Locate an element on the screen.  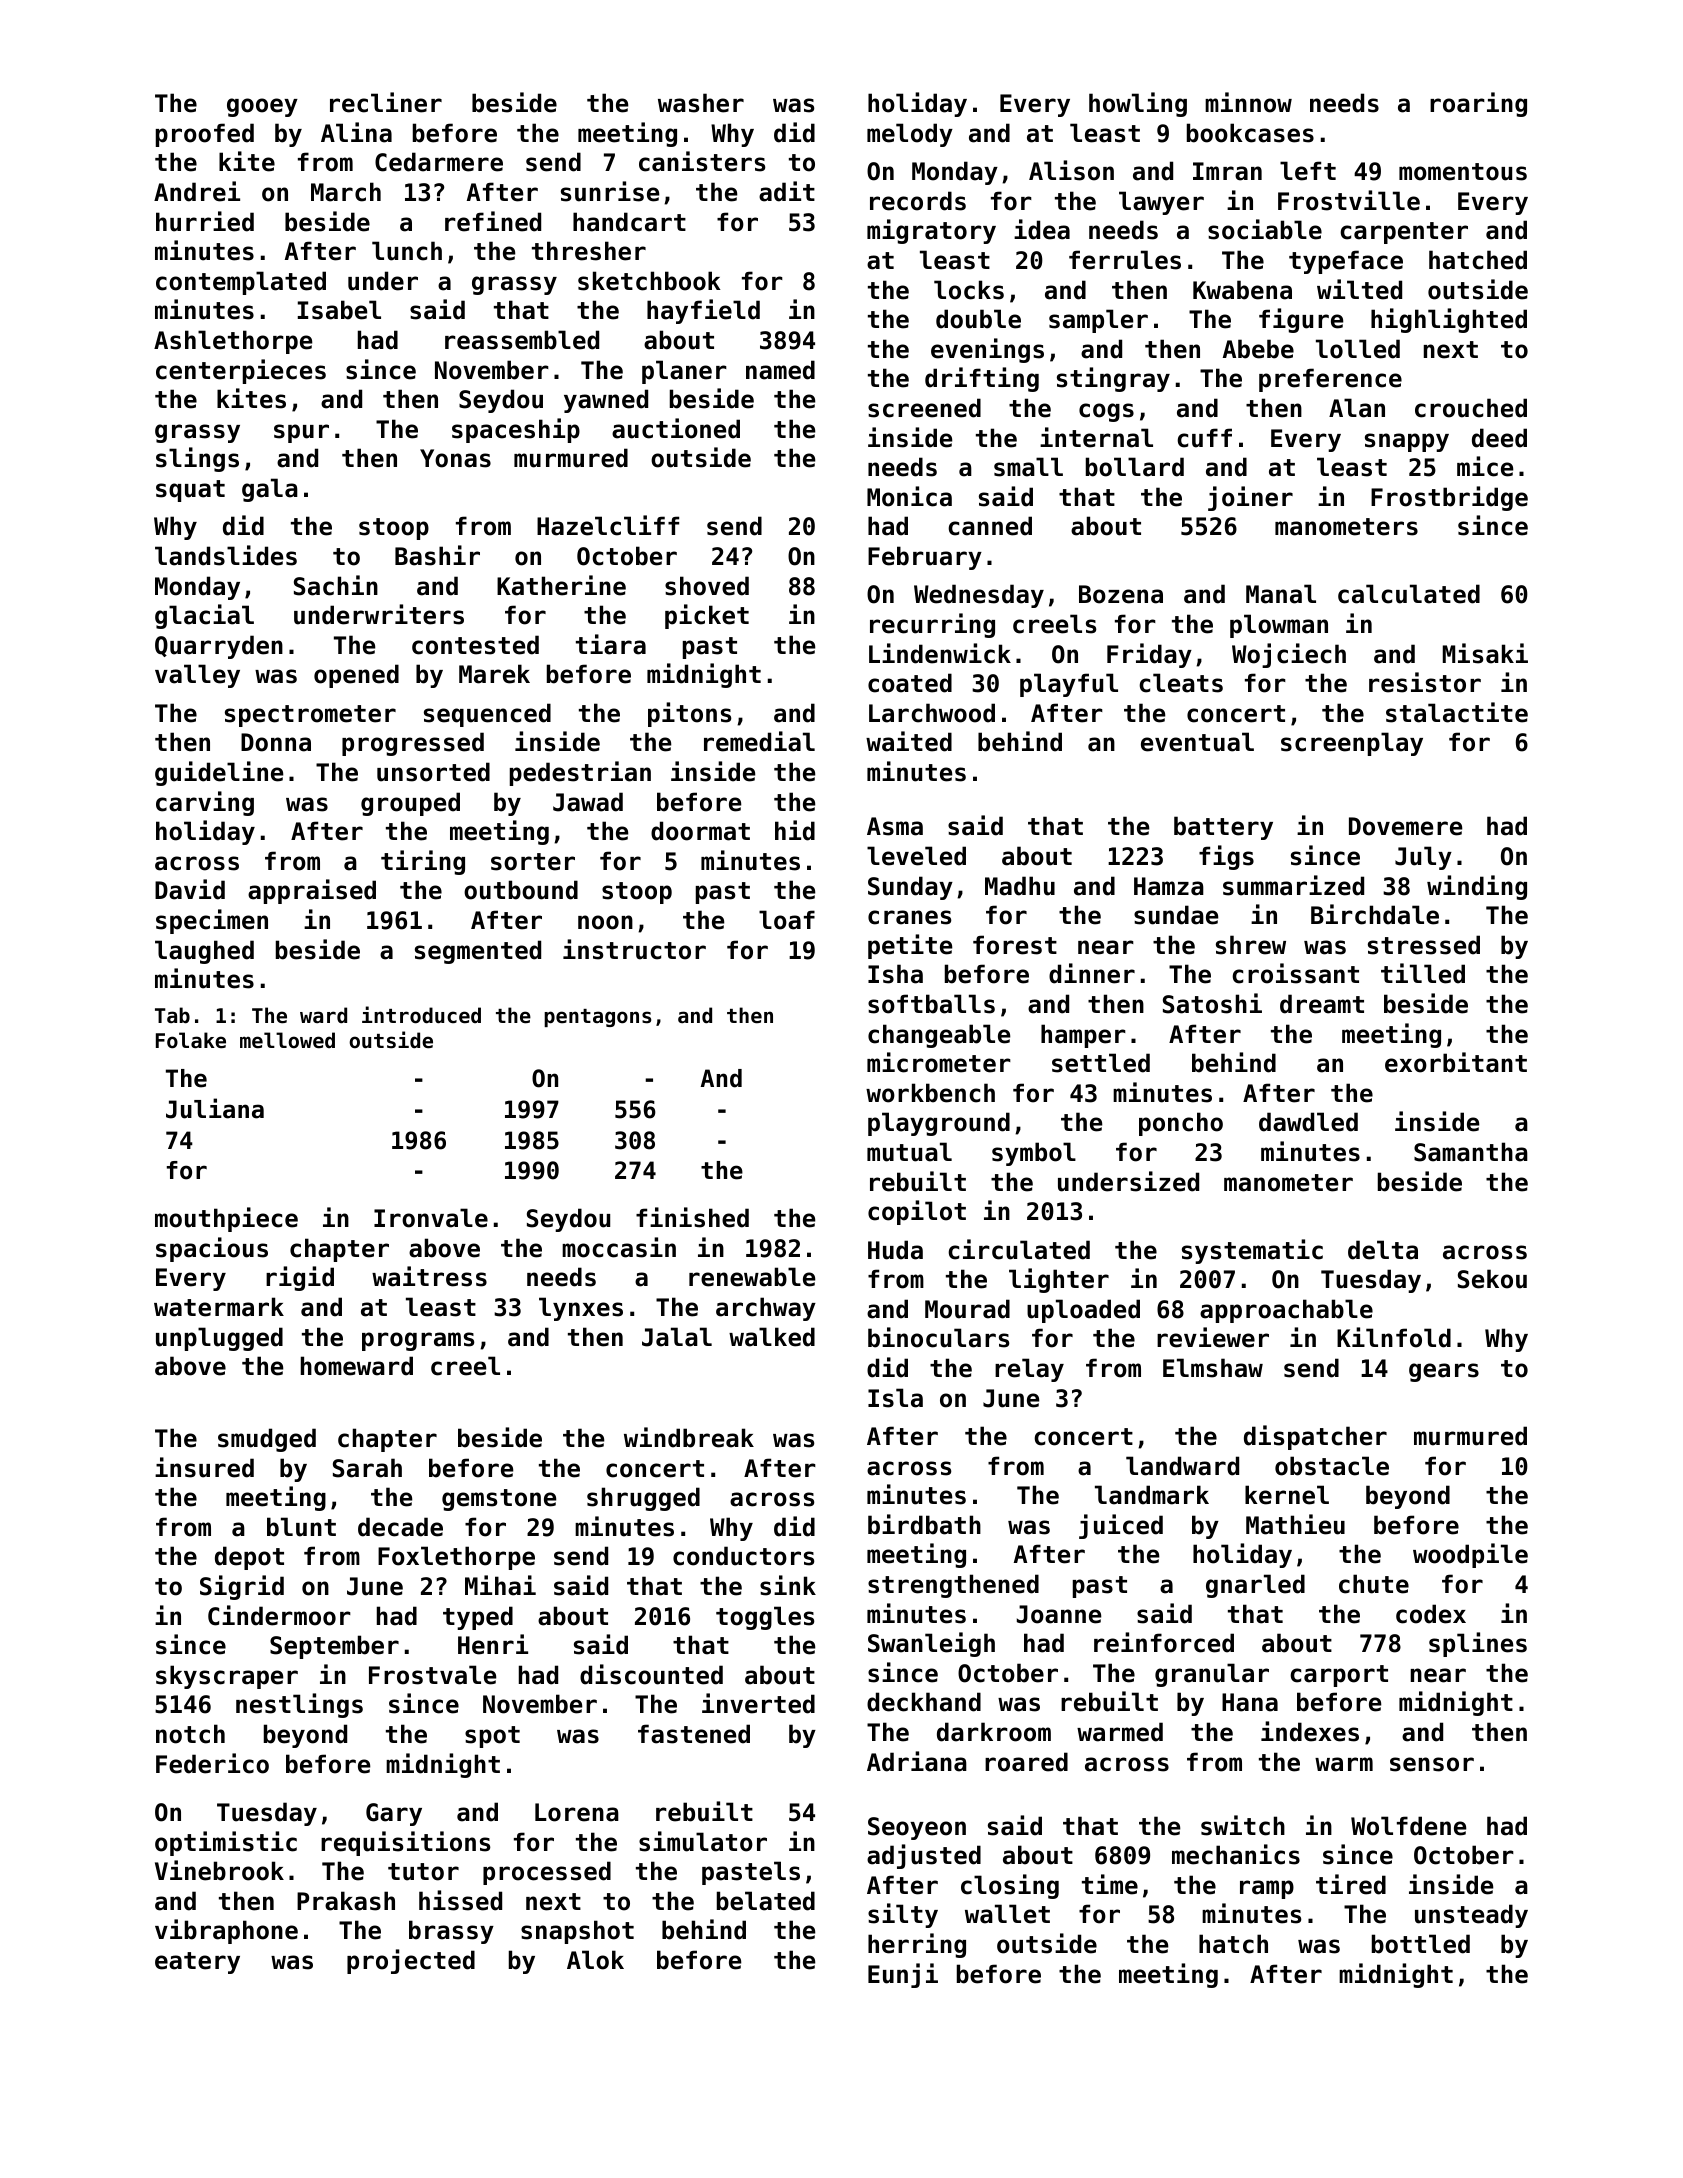
roaring is located at coordinates (1478, 104).
